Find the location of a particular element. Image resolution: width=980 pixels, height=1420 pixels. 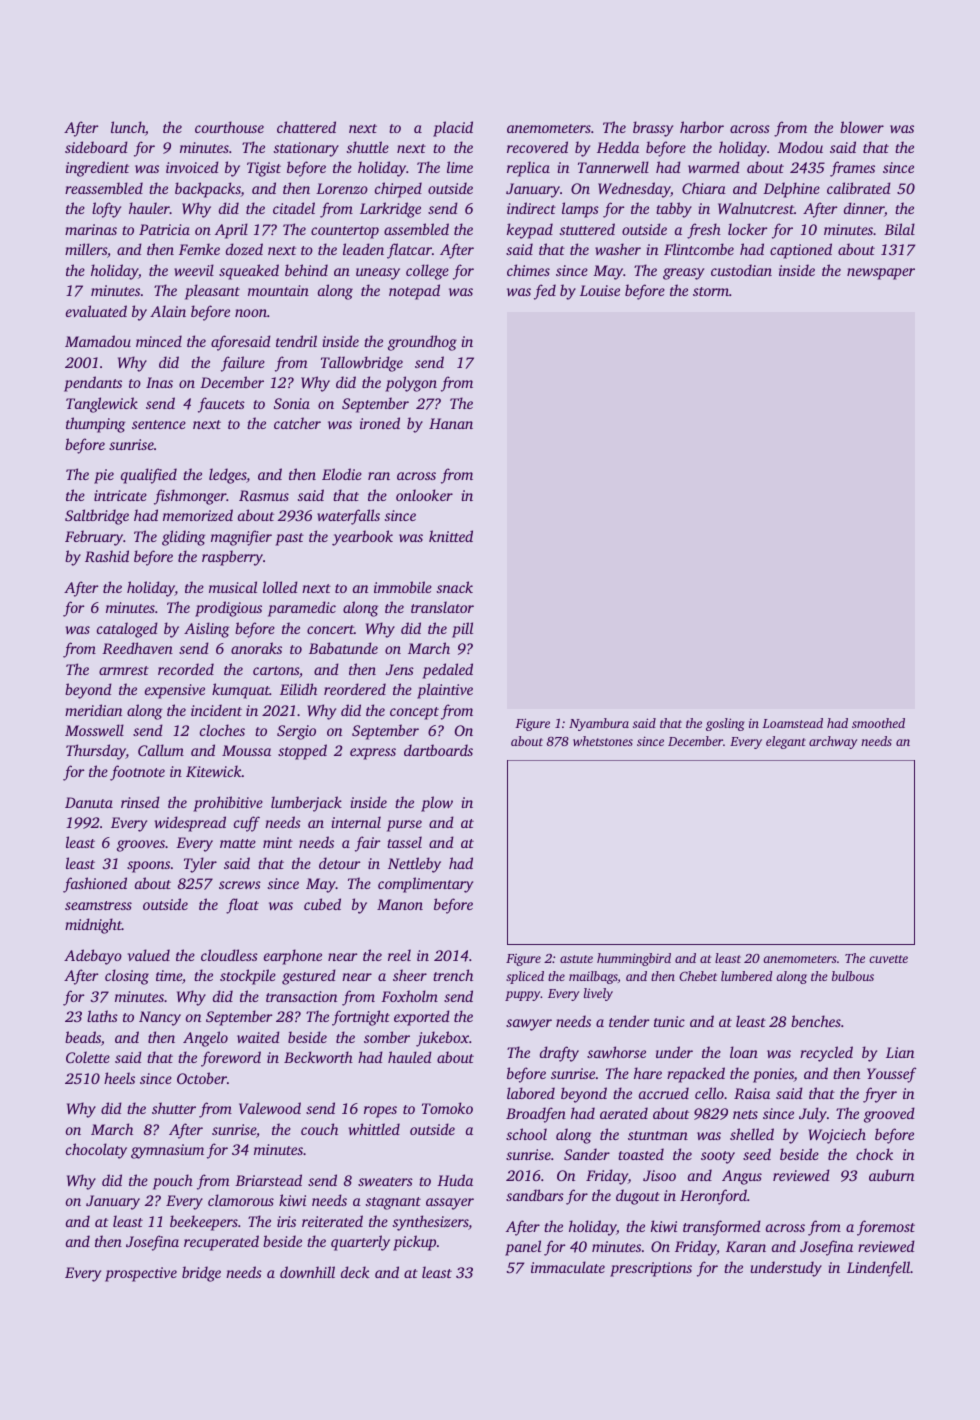

elegant is located at coordinates (786, 742).
